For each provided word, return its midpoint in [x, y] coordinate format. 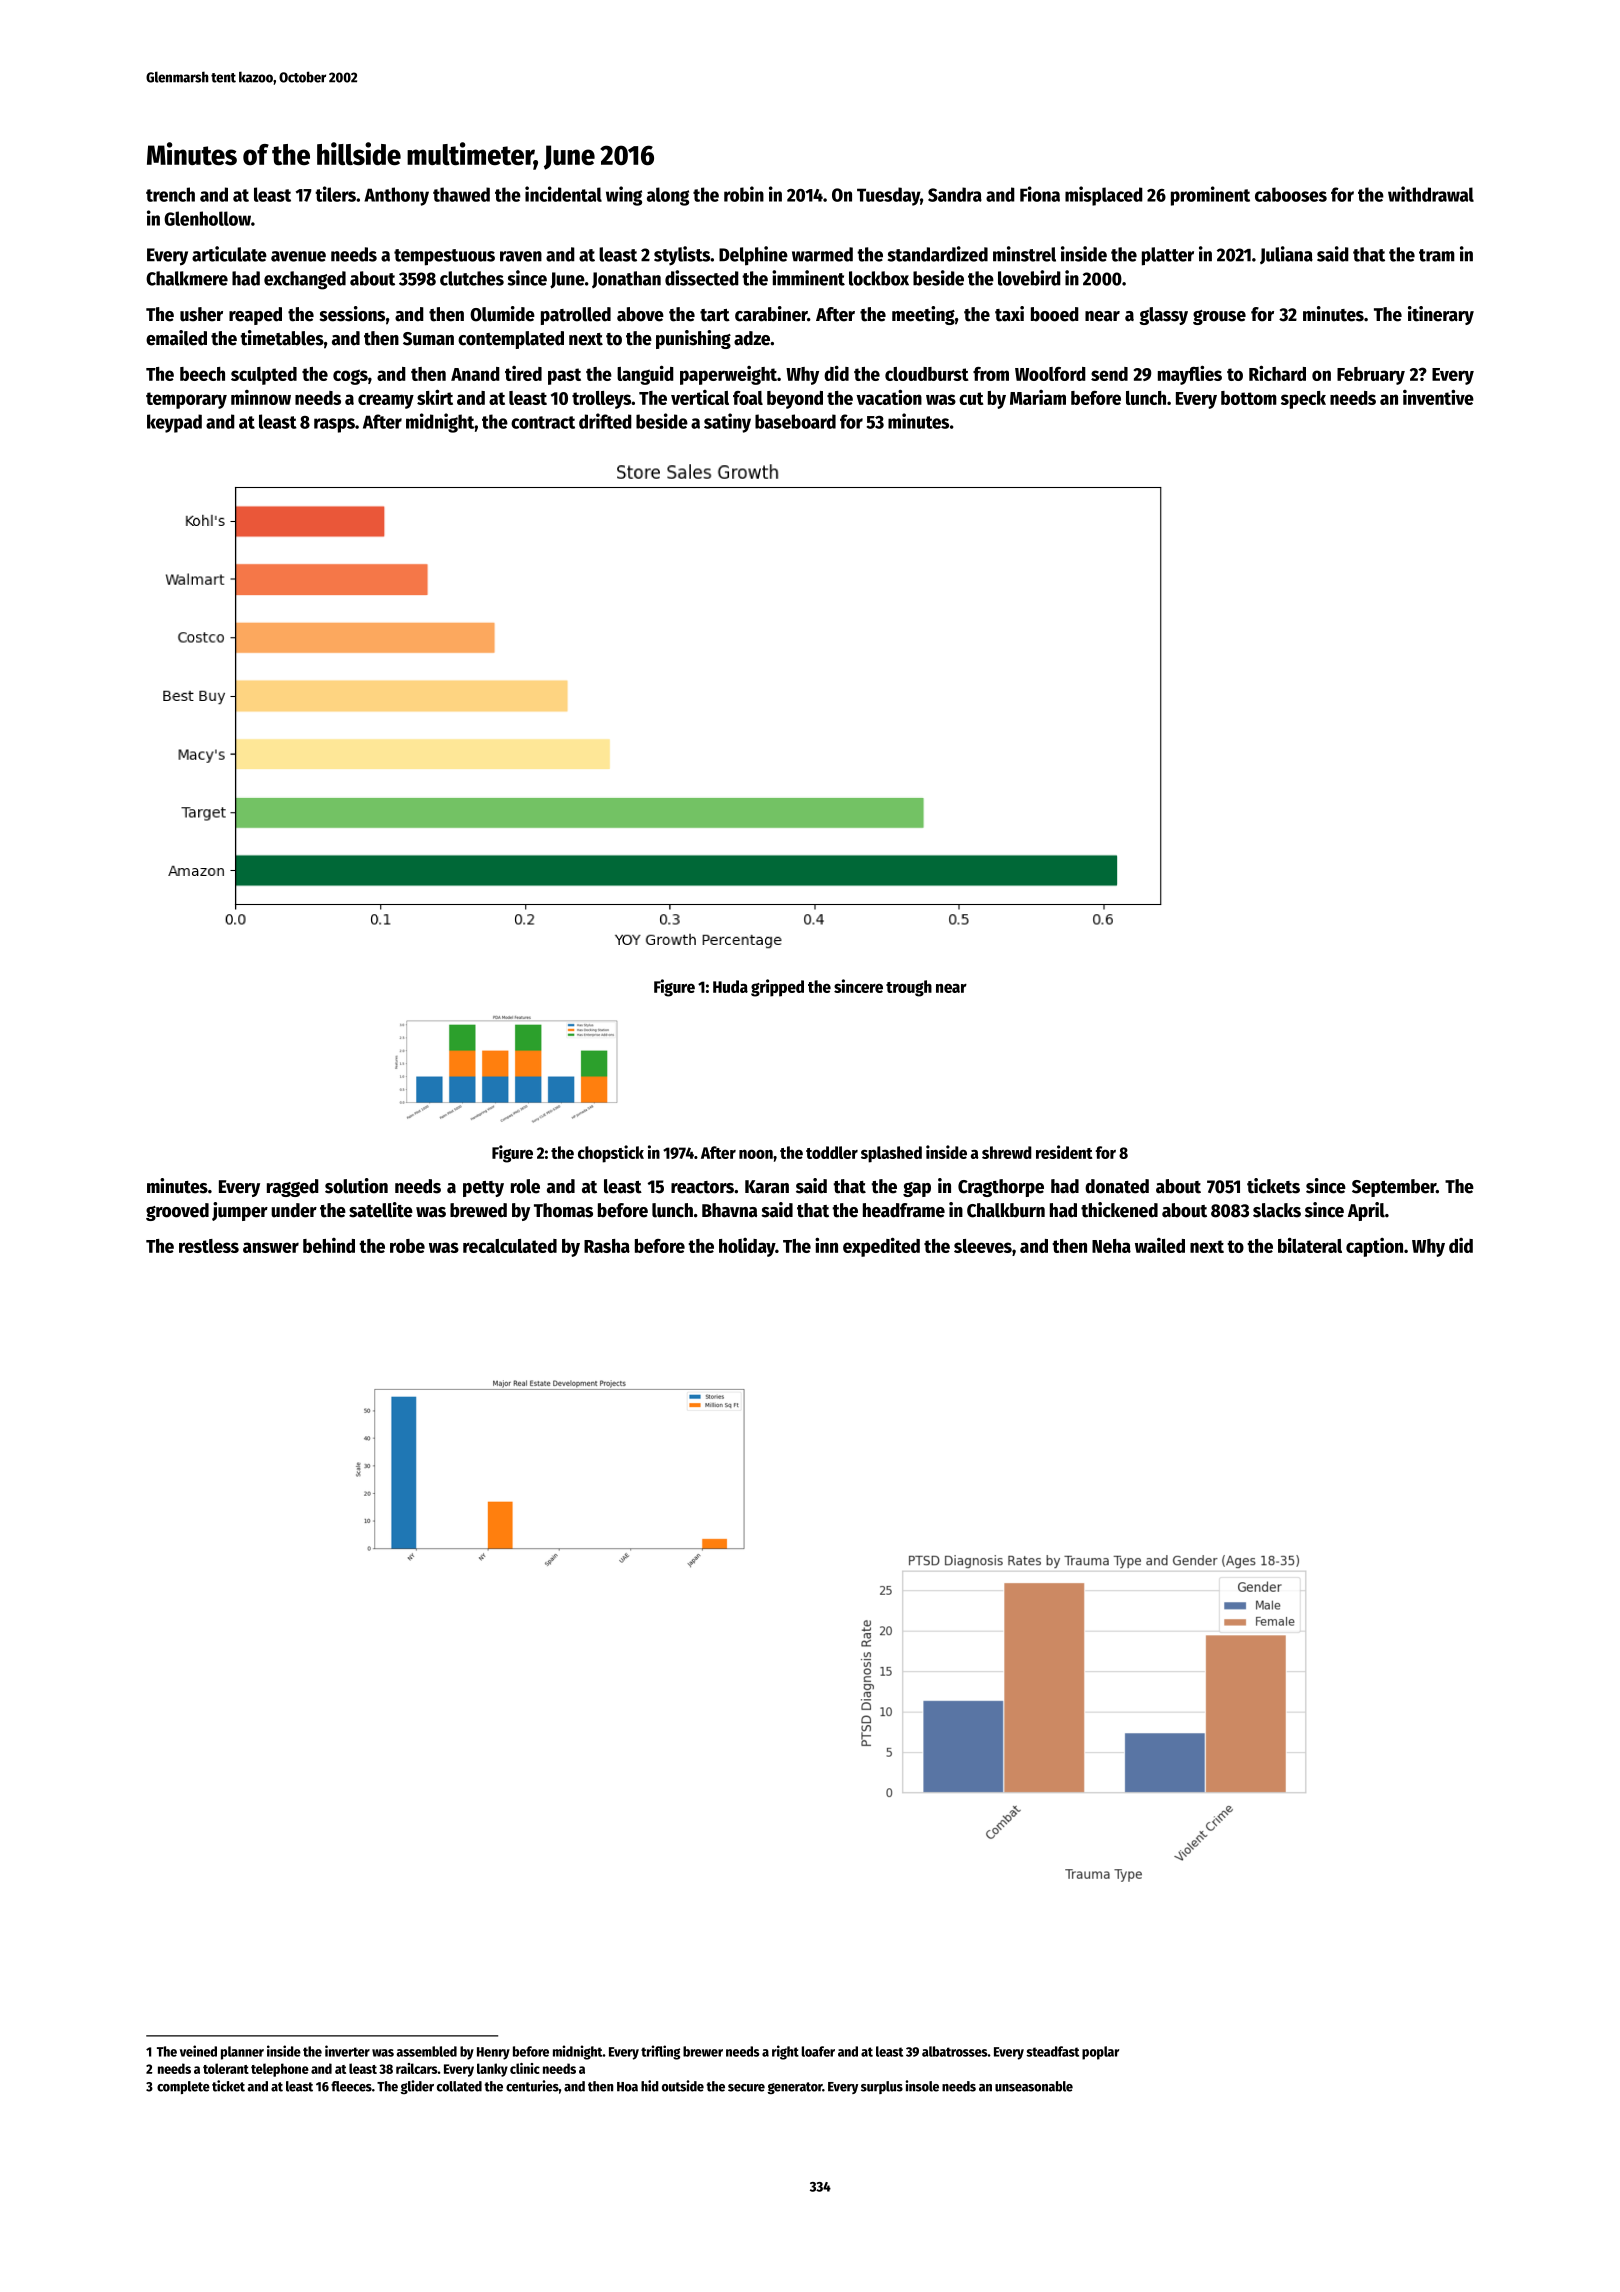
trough [909, 988]
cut [971, 398]
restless [209, 1246]
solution [356, 1186]
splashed [891, 1154]
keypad [174, 423]
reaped [255, 316]
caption [1374, 1247]
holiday [747, 1247]
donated [1117, 1186]
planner [242, 2053]
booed [1055, 314]
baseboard [795, 421]
